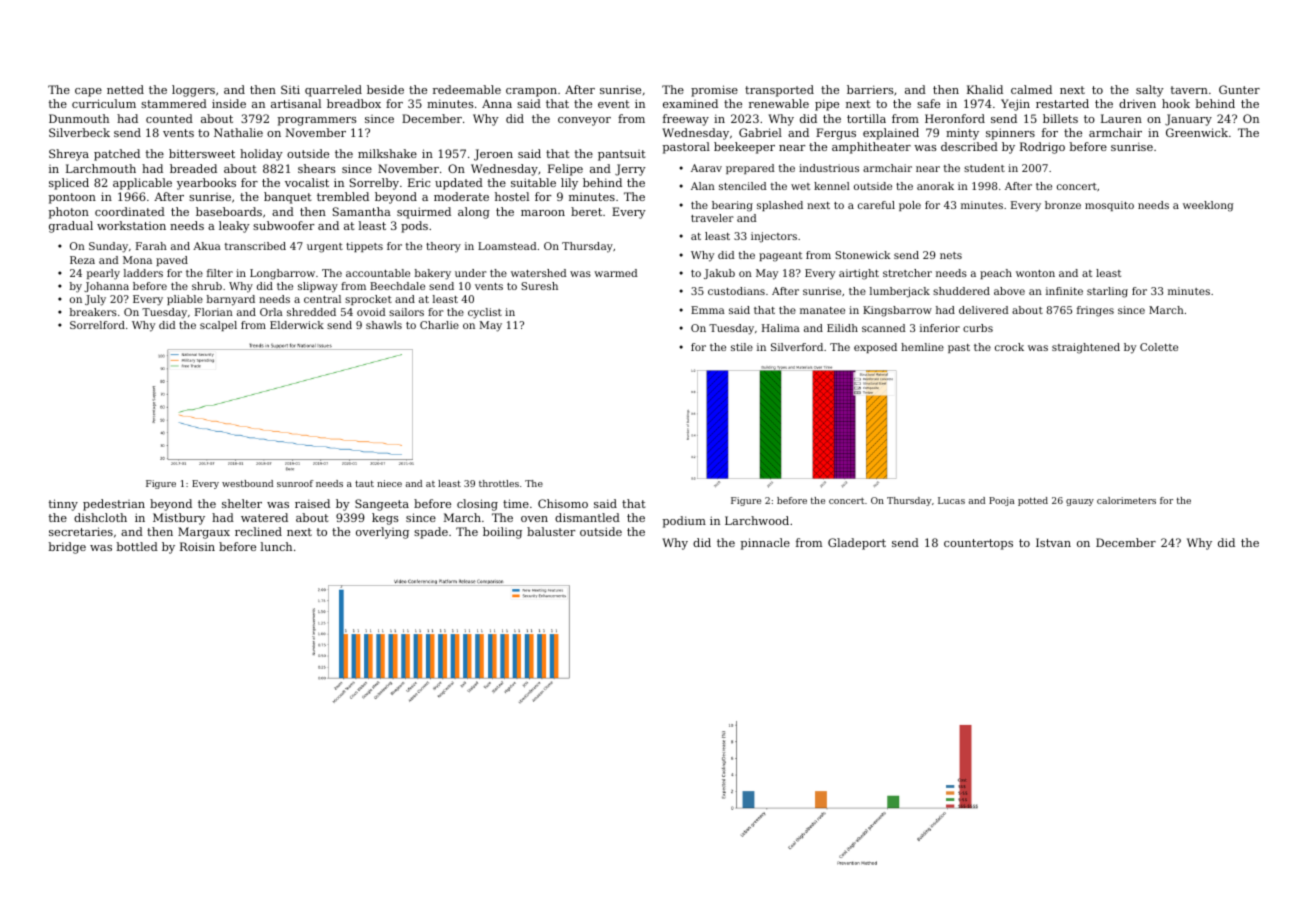  Describe the element at coordinates (1107, 292) in the document. I see `starling` at that location.
